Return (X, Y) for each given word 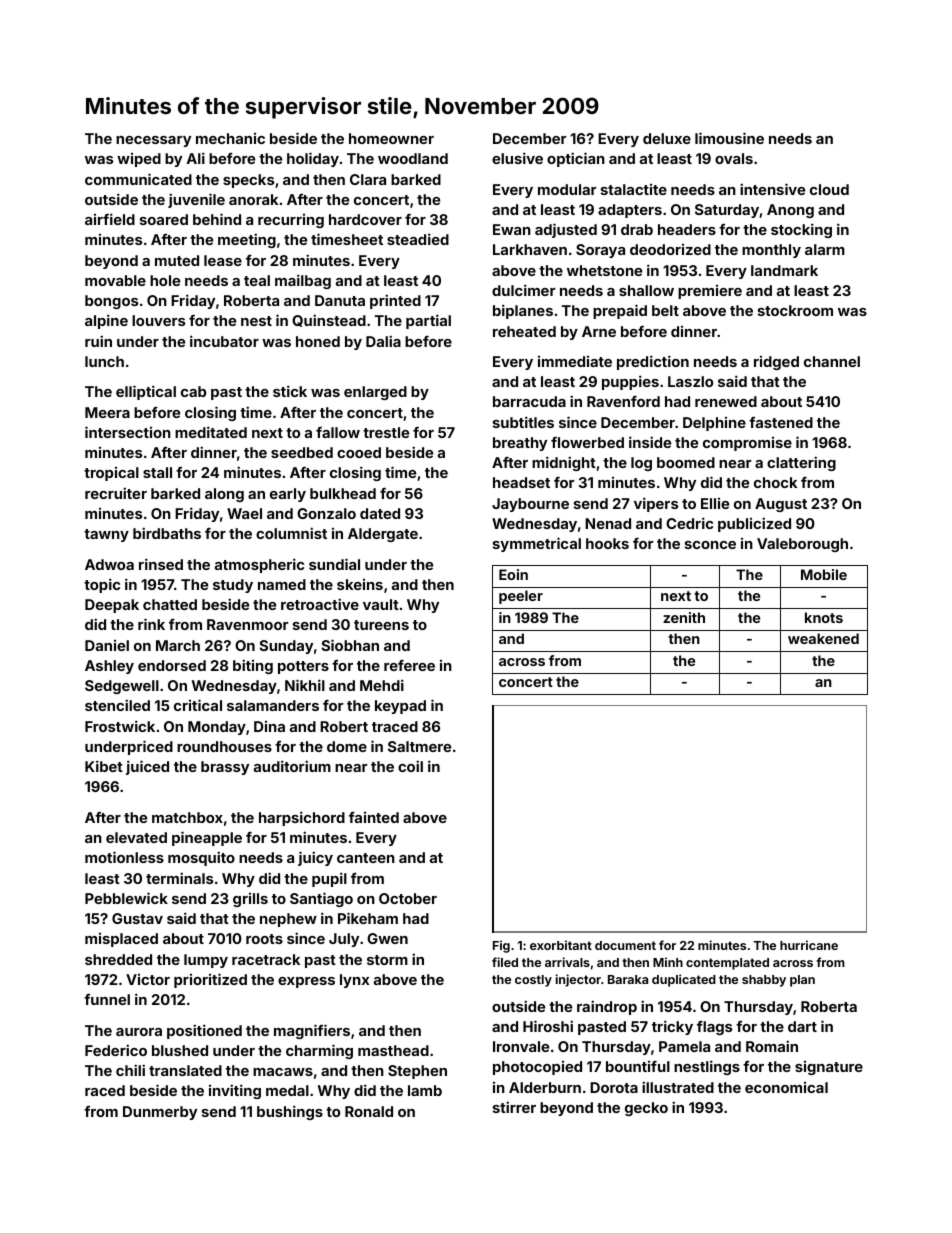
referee (409, 665)
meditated (211, 432)
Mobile (824, 574)
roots (264, 939)
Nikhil (305, 685)
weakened (823, 638)
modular (567, 189)
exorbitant (561, 945)
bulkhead (343, 493)
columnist (291, 533)
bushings (290, 1112)
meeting (247, 240)
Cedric (689, 523)
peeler (521, 597)
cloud (829, 189)
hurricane (809, 945)
